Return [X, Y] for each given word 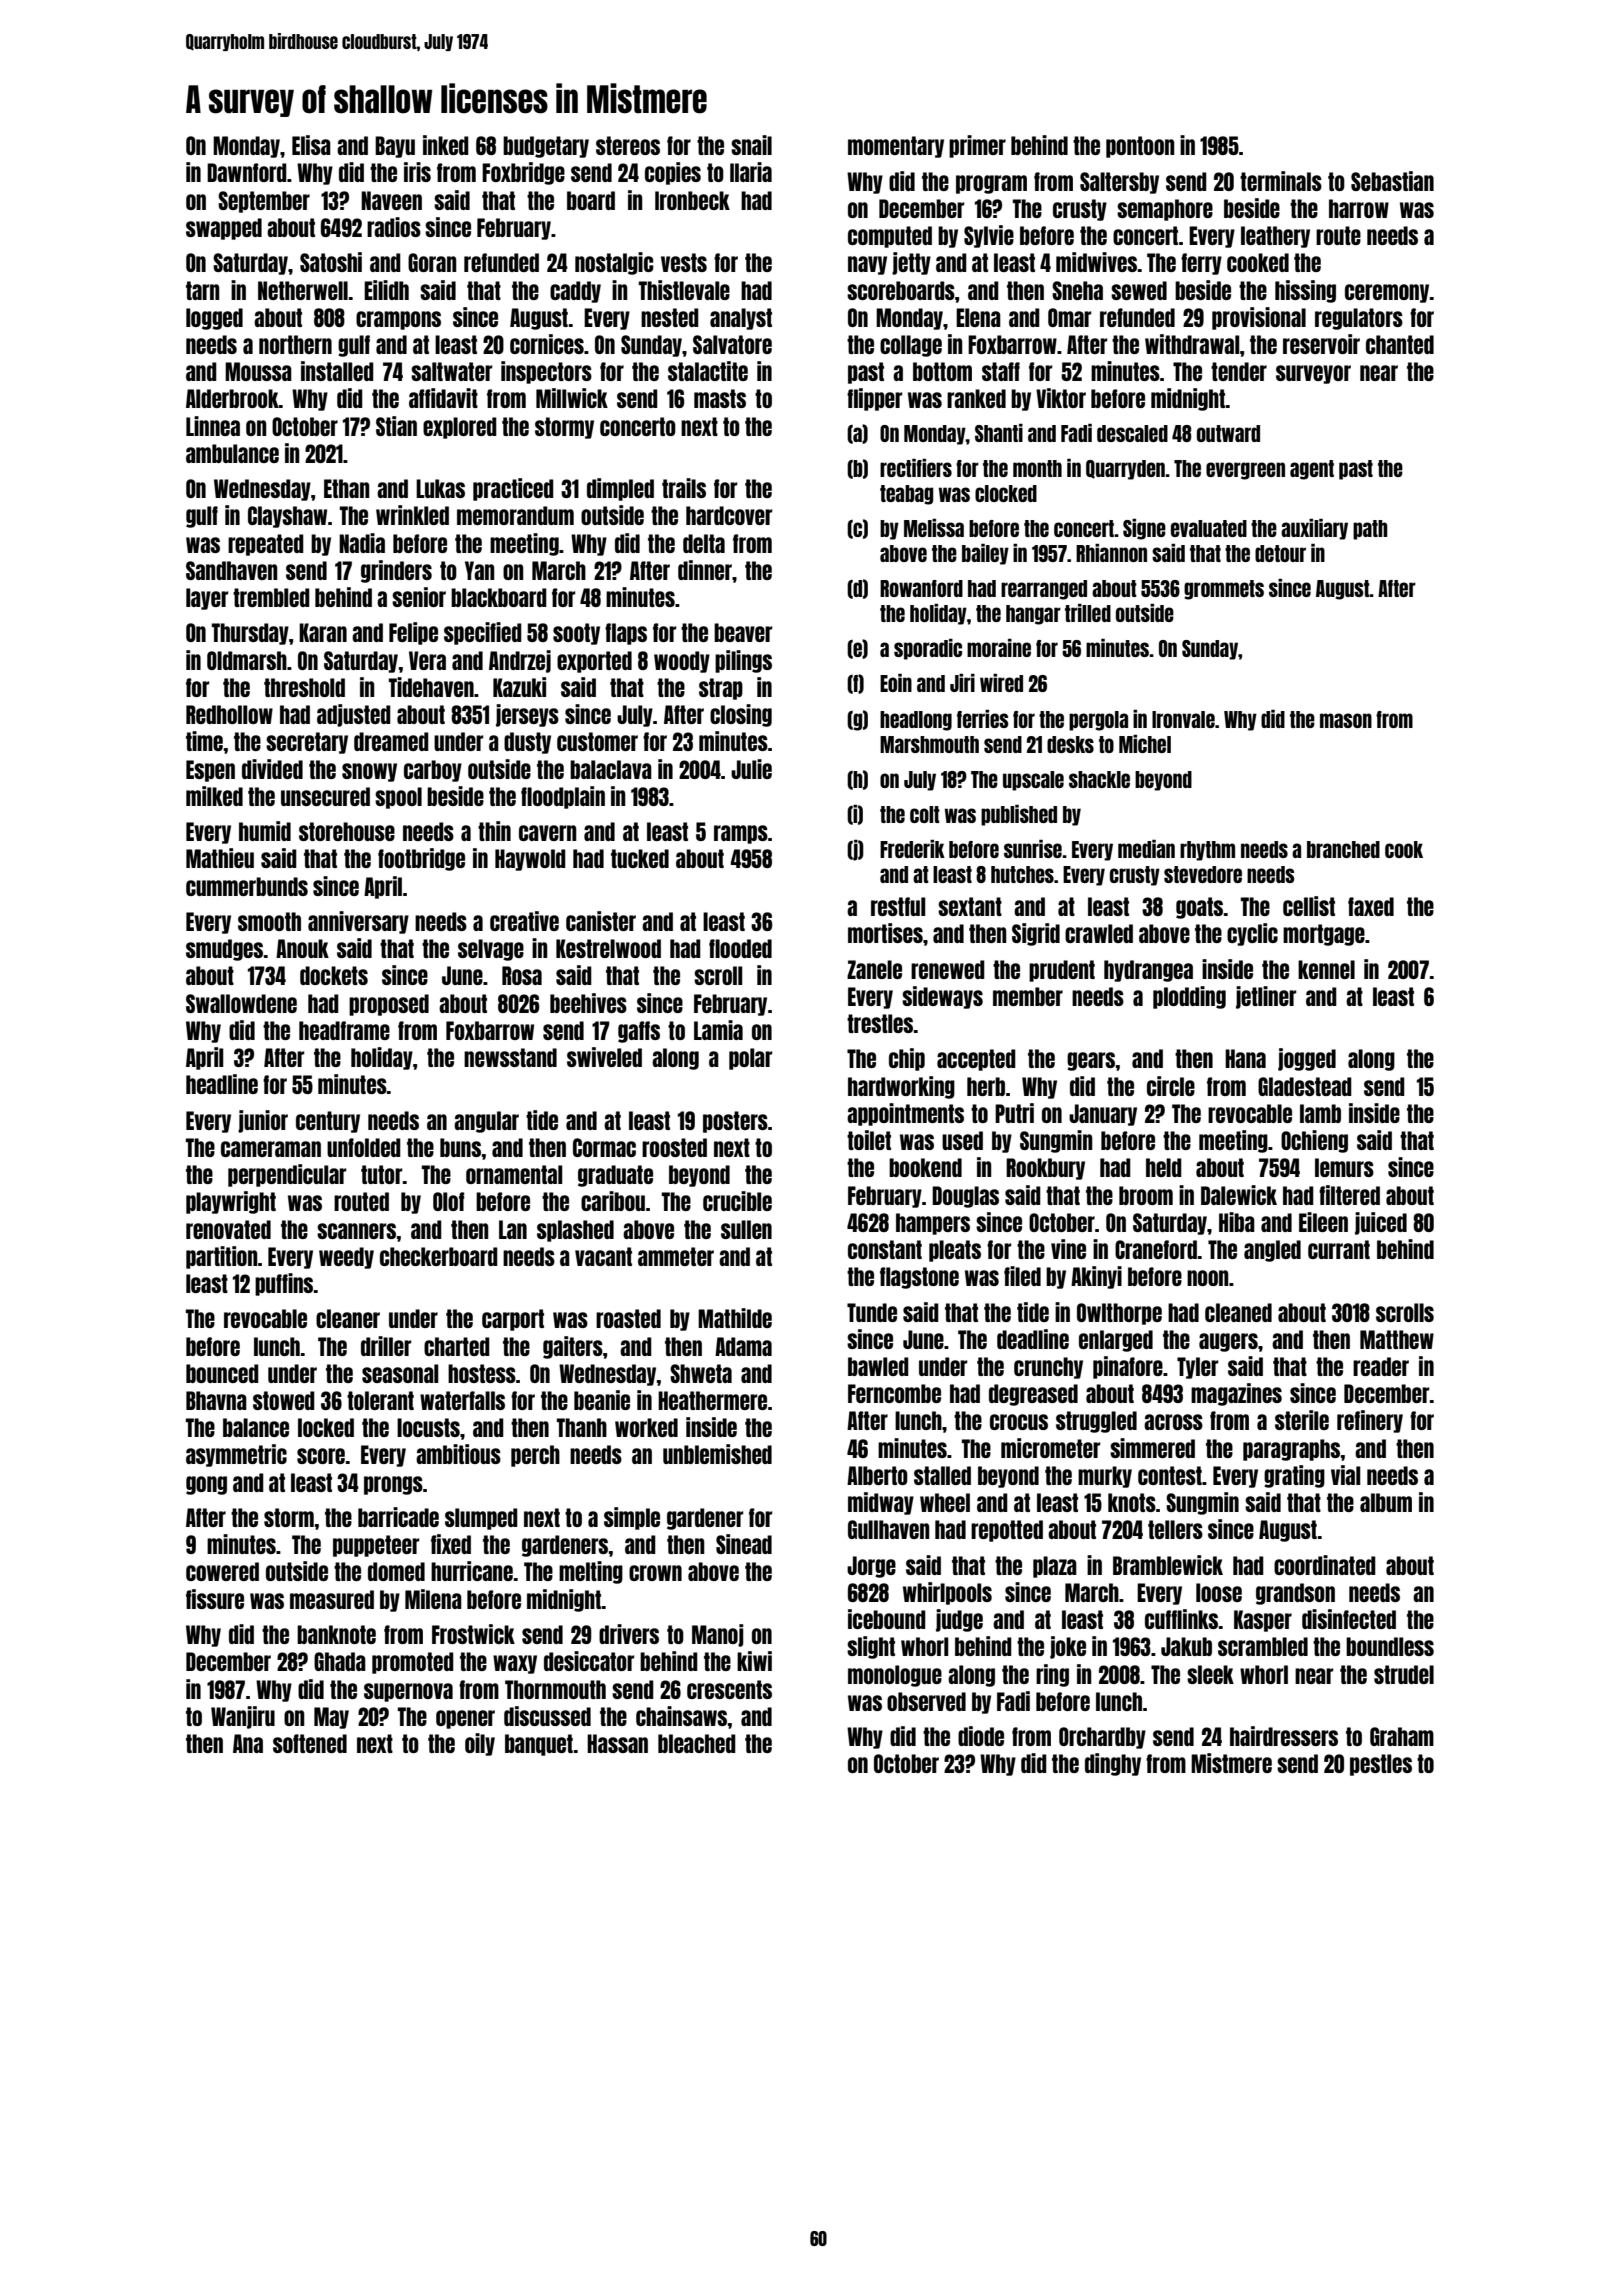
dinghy [1113, 1764]
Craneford [1156, 1249]
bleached [697, 1743]
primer [977, 146]
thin [494, 831]
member [1028, 996]
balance [256, 1427]
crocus [1019, 1422]
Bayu [395, 147]
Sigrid [1036, 934]
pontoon [1140, 147]
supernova [408, 1692]
